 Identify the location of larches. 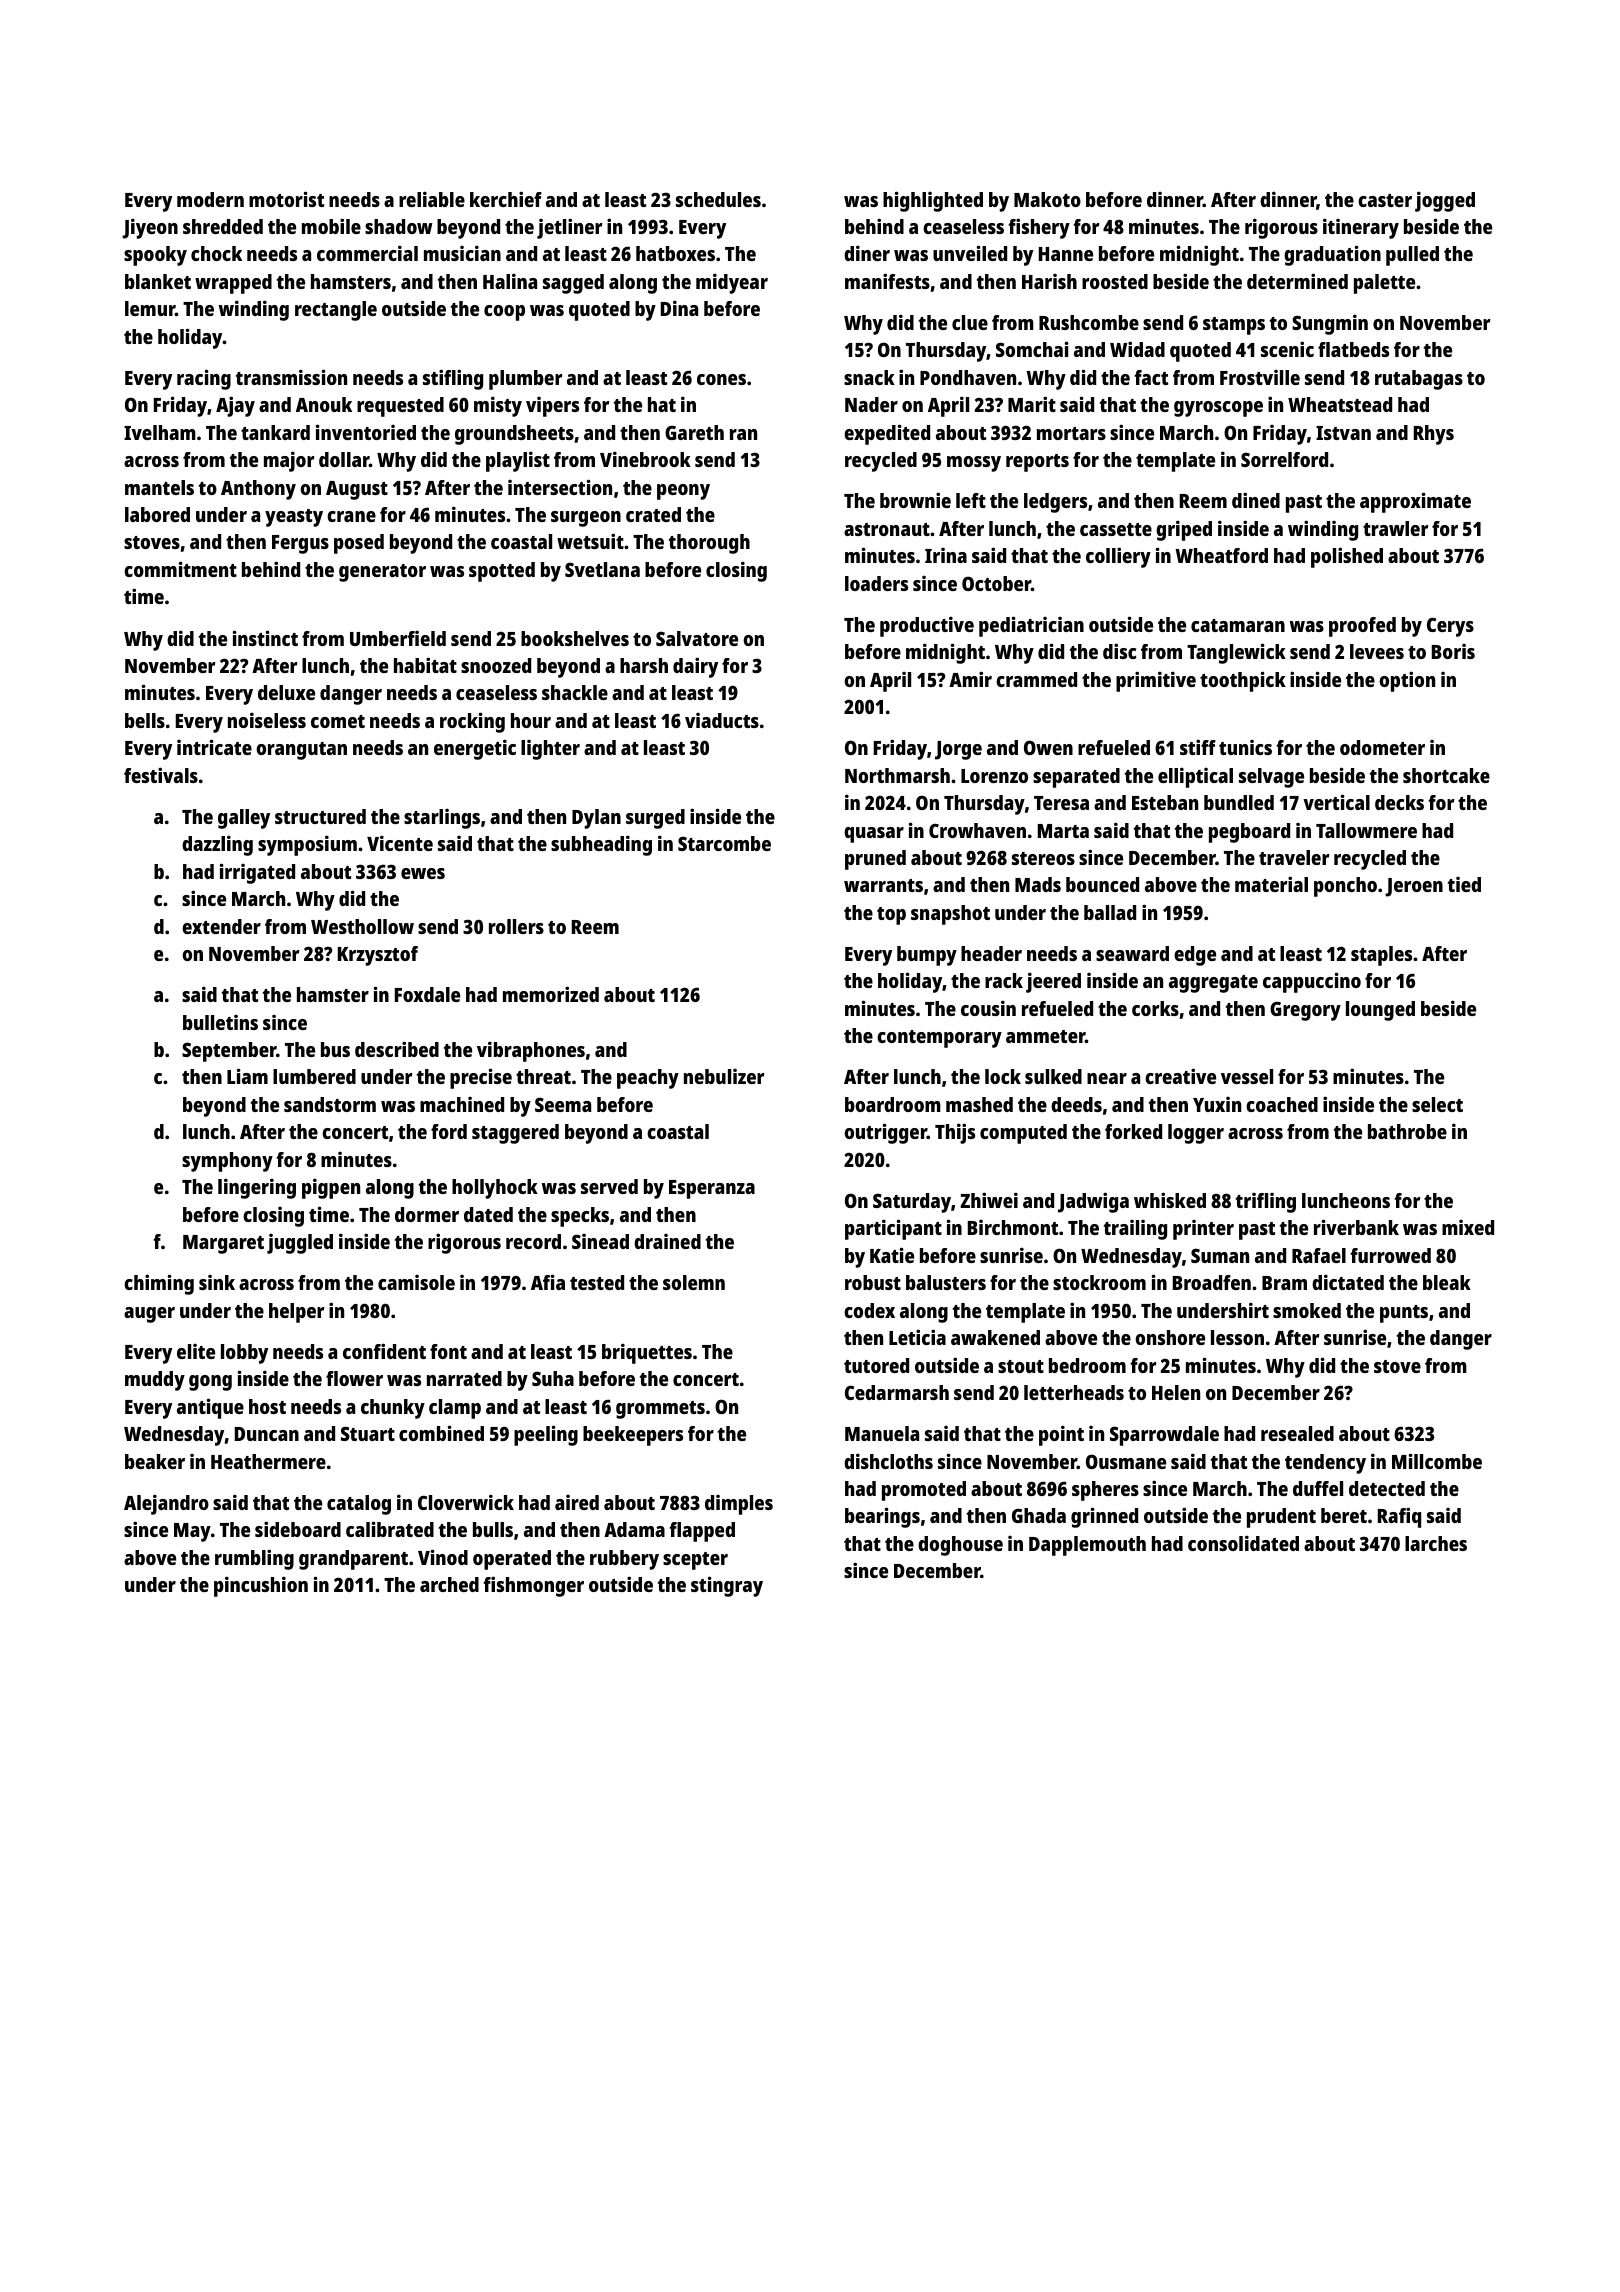
(1436, 1543).
